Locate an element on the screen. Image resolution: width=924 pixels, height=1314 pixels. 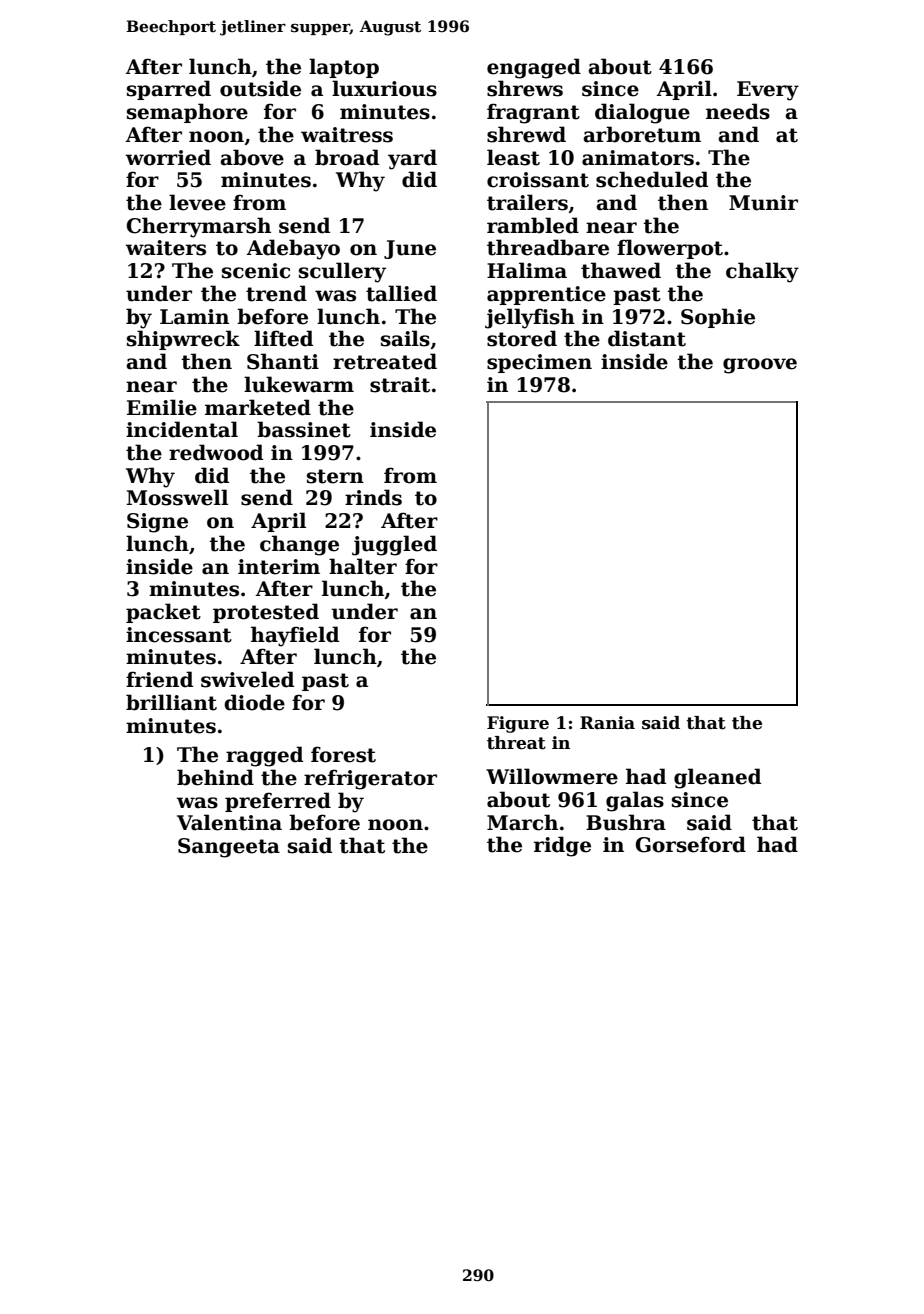
Signe is located at coordinates (157, 523).
